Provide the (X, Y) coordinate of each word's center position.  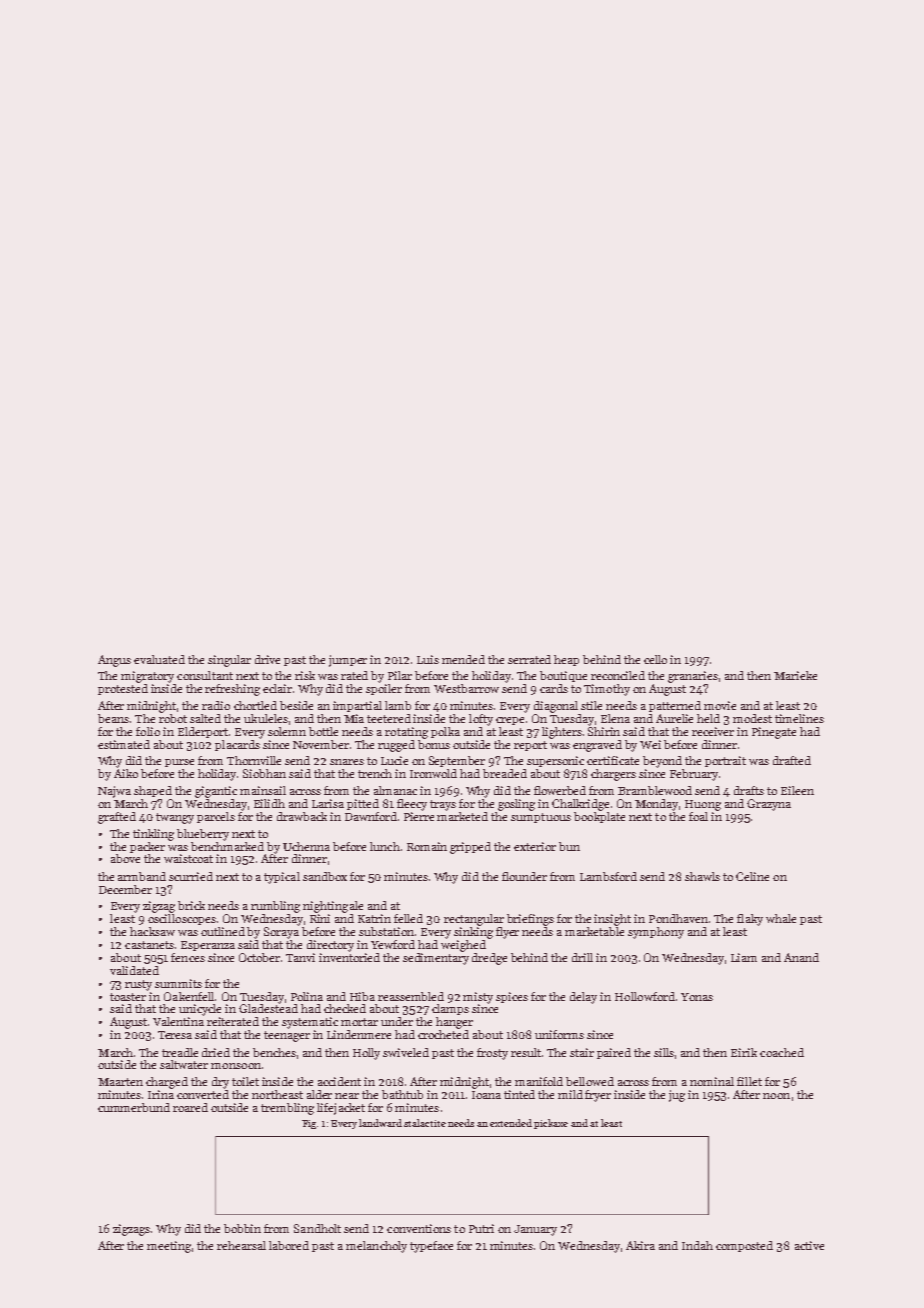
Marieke (795, 675)
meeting (169, 1247)
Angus (114, 661)
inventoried (349, 957)
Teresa (175, 1035)
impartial (357, 706)
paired (614, 1053)
